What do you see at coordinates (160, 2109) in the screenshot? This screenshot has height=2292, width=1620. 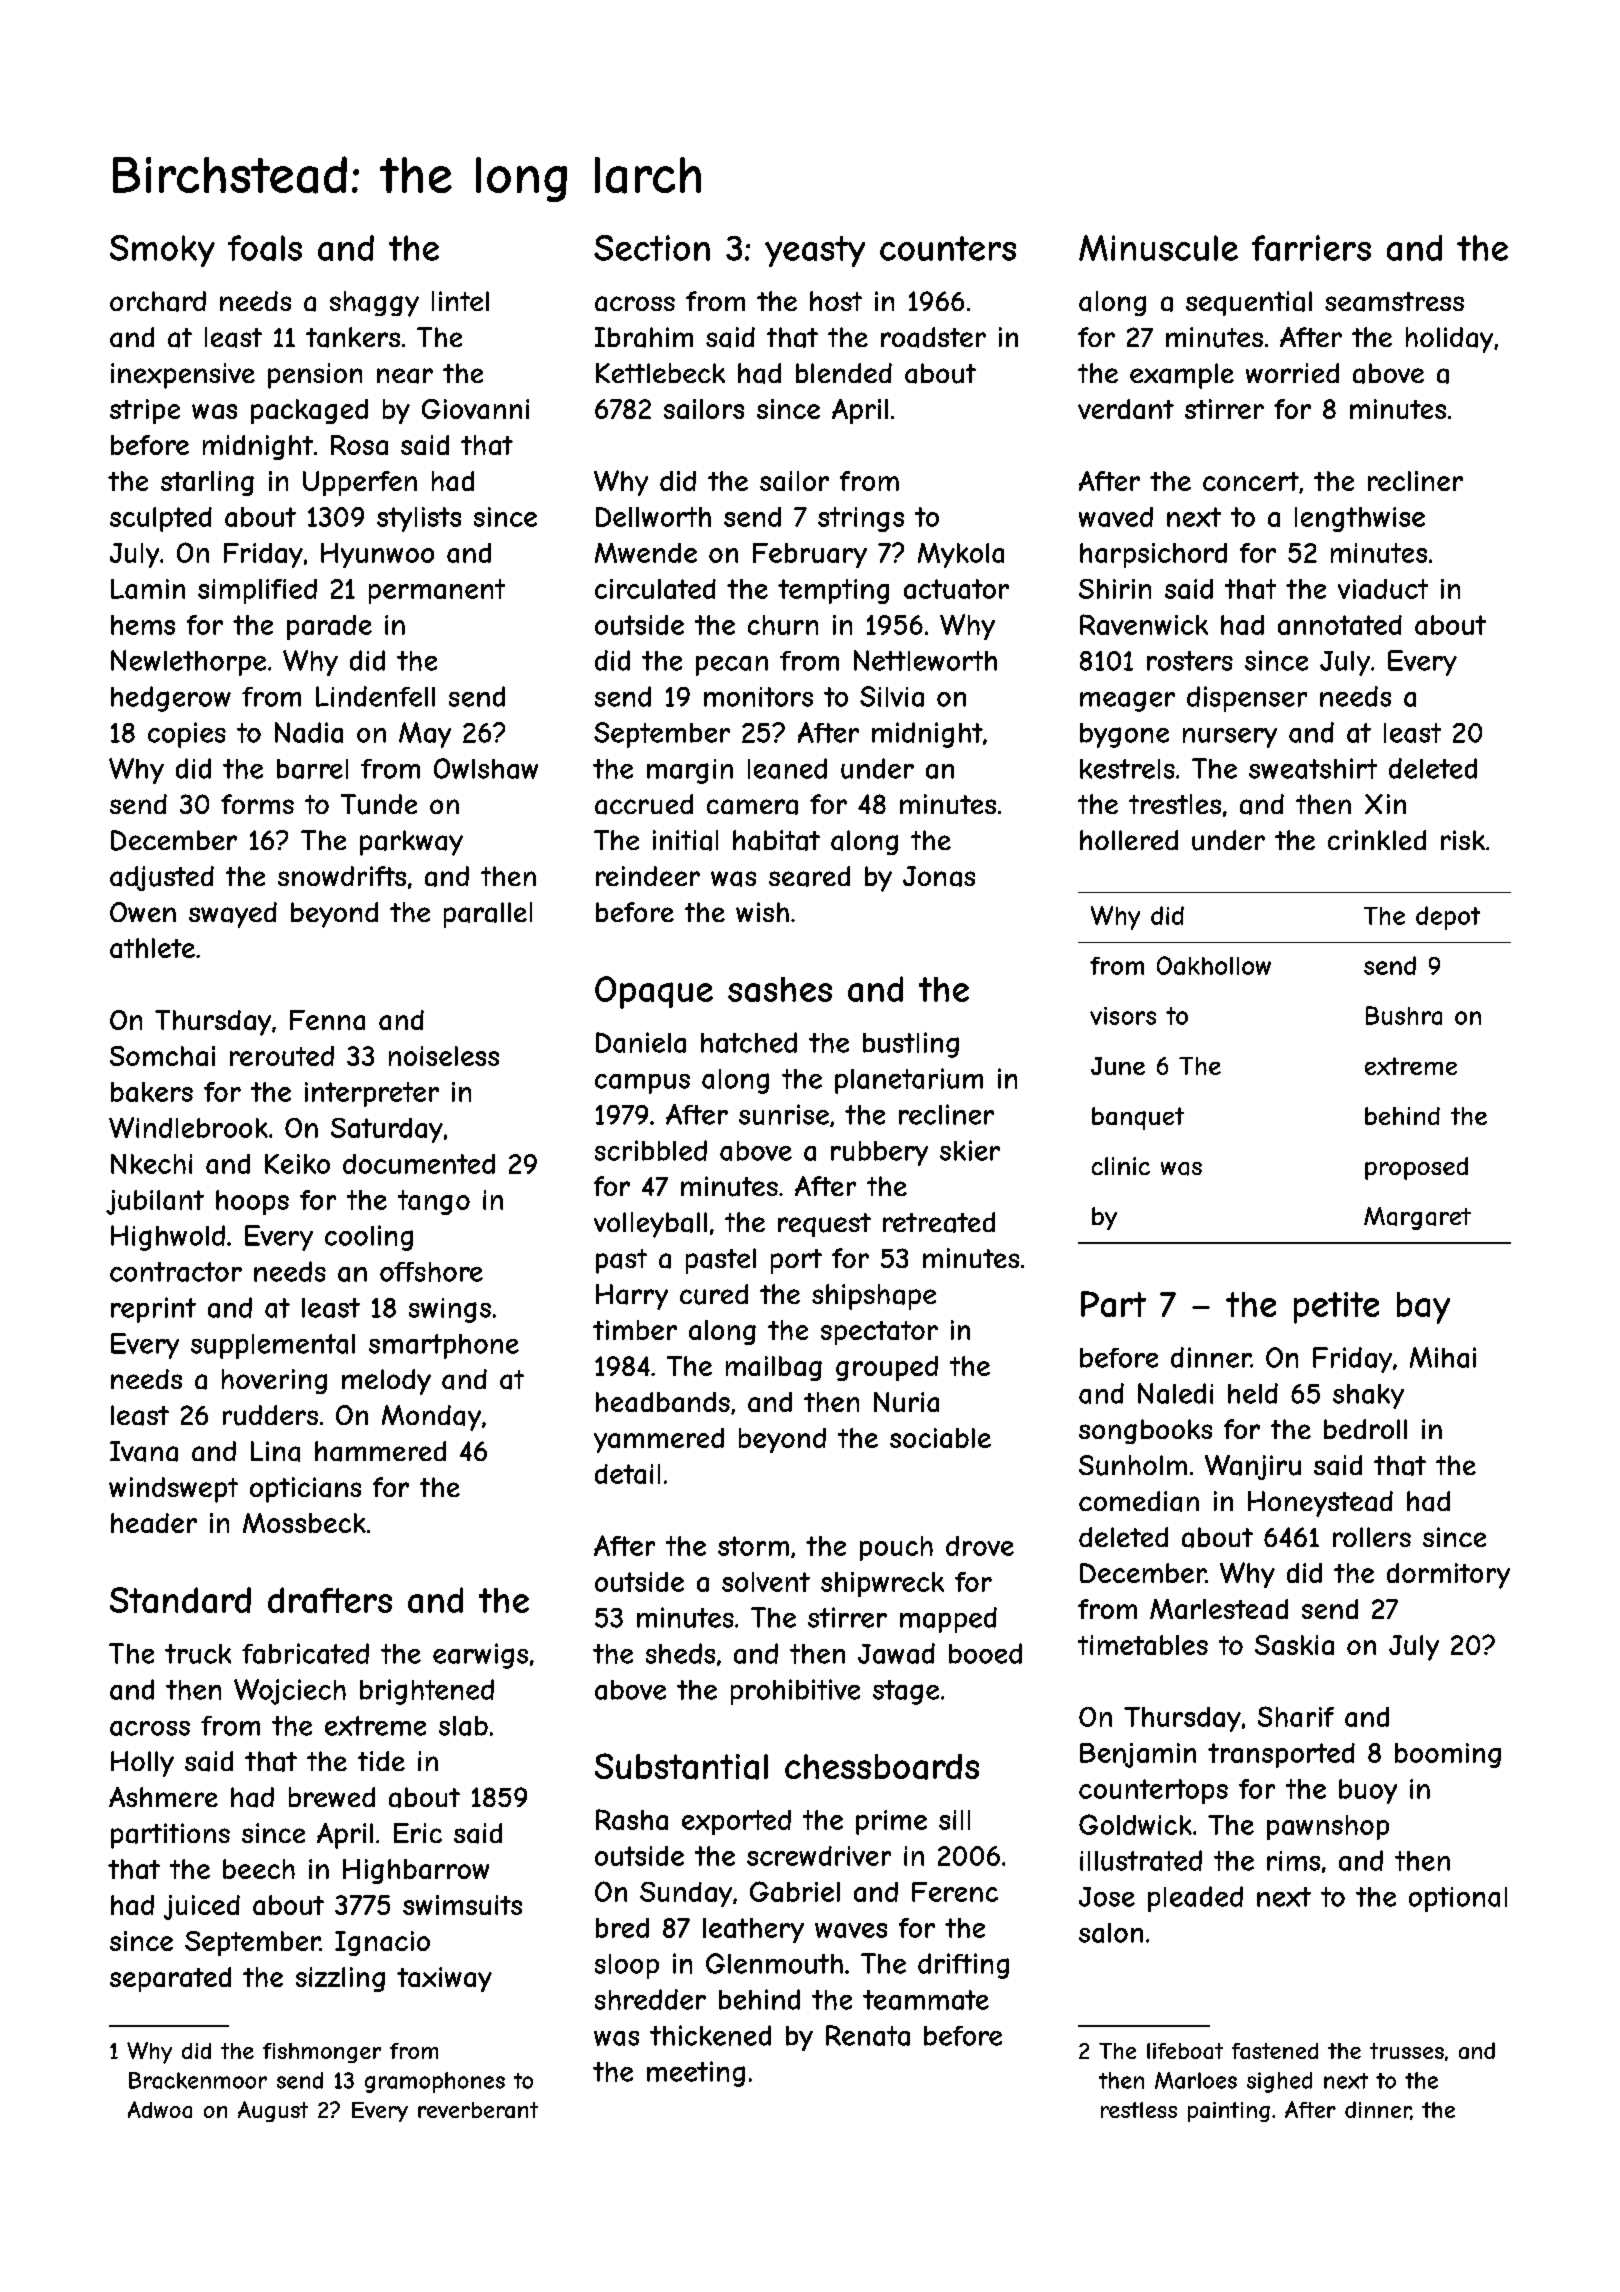 I see `Adwoa` at bounding box center [160, 2109].
